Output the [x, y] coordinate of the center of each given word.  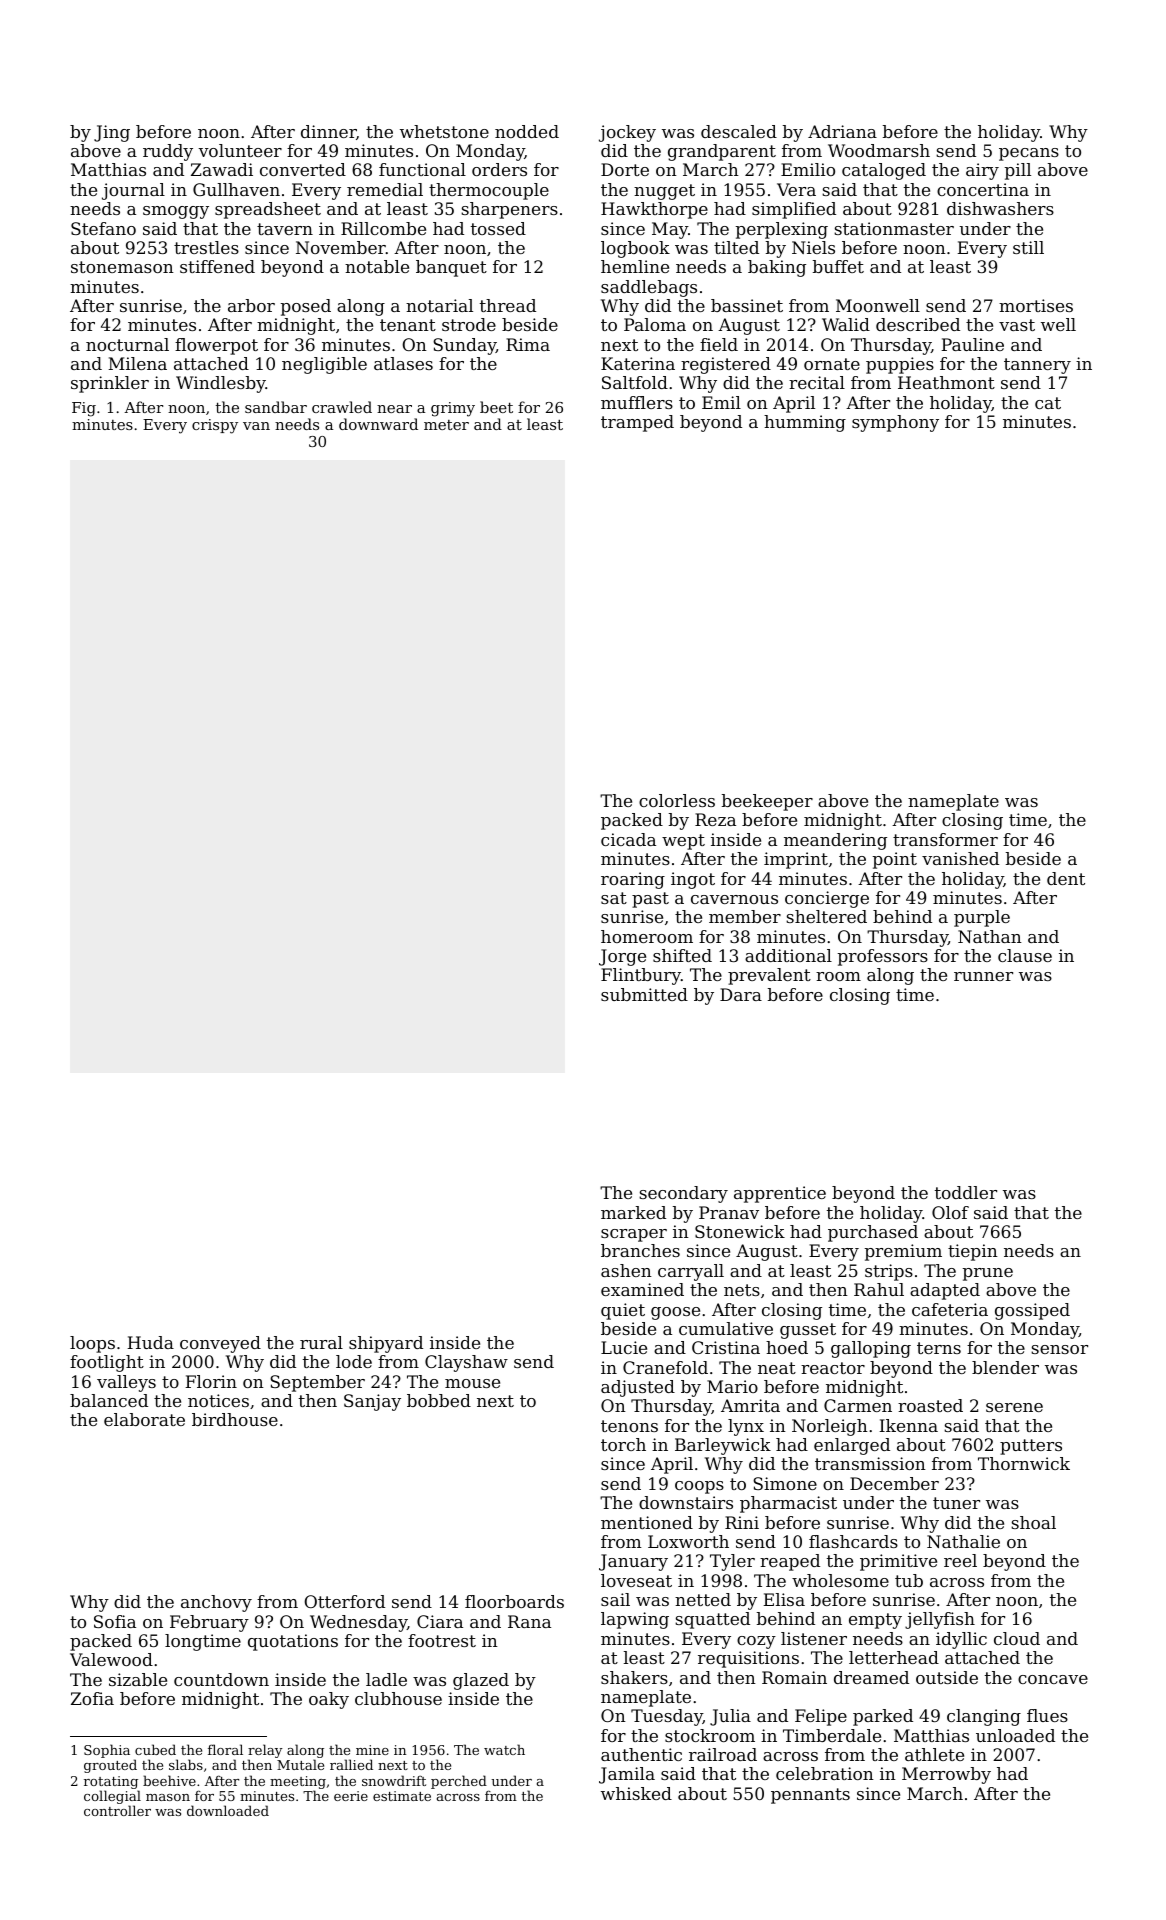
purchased [873, 1233]
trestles [206, 247]
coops [699, 1487]
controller [117, 1810]
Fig [84, 409]
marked [633, 1212]
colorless [677, 800]
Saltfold [635, 382]
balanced [109, 1400]
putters [1031, 1447]
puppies [900, 365]
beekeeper [767, 802]
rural [321, 1342]
